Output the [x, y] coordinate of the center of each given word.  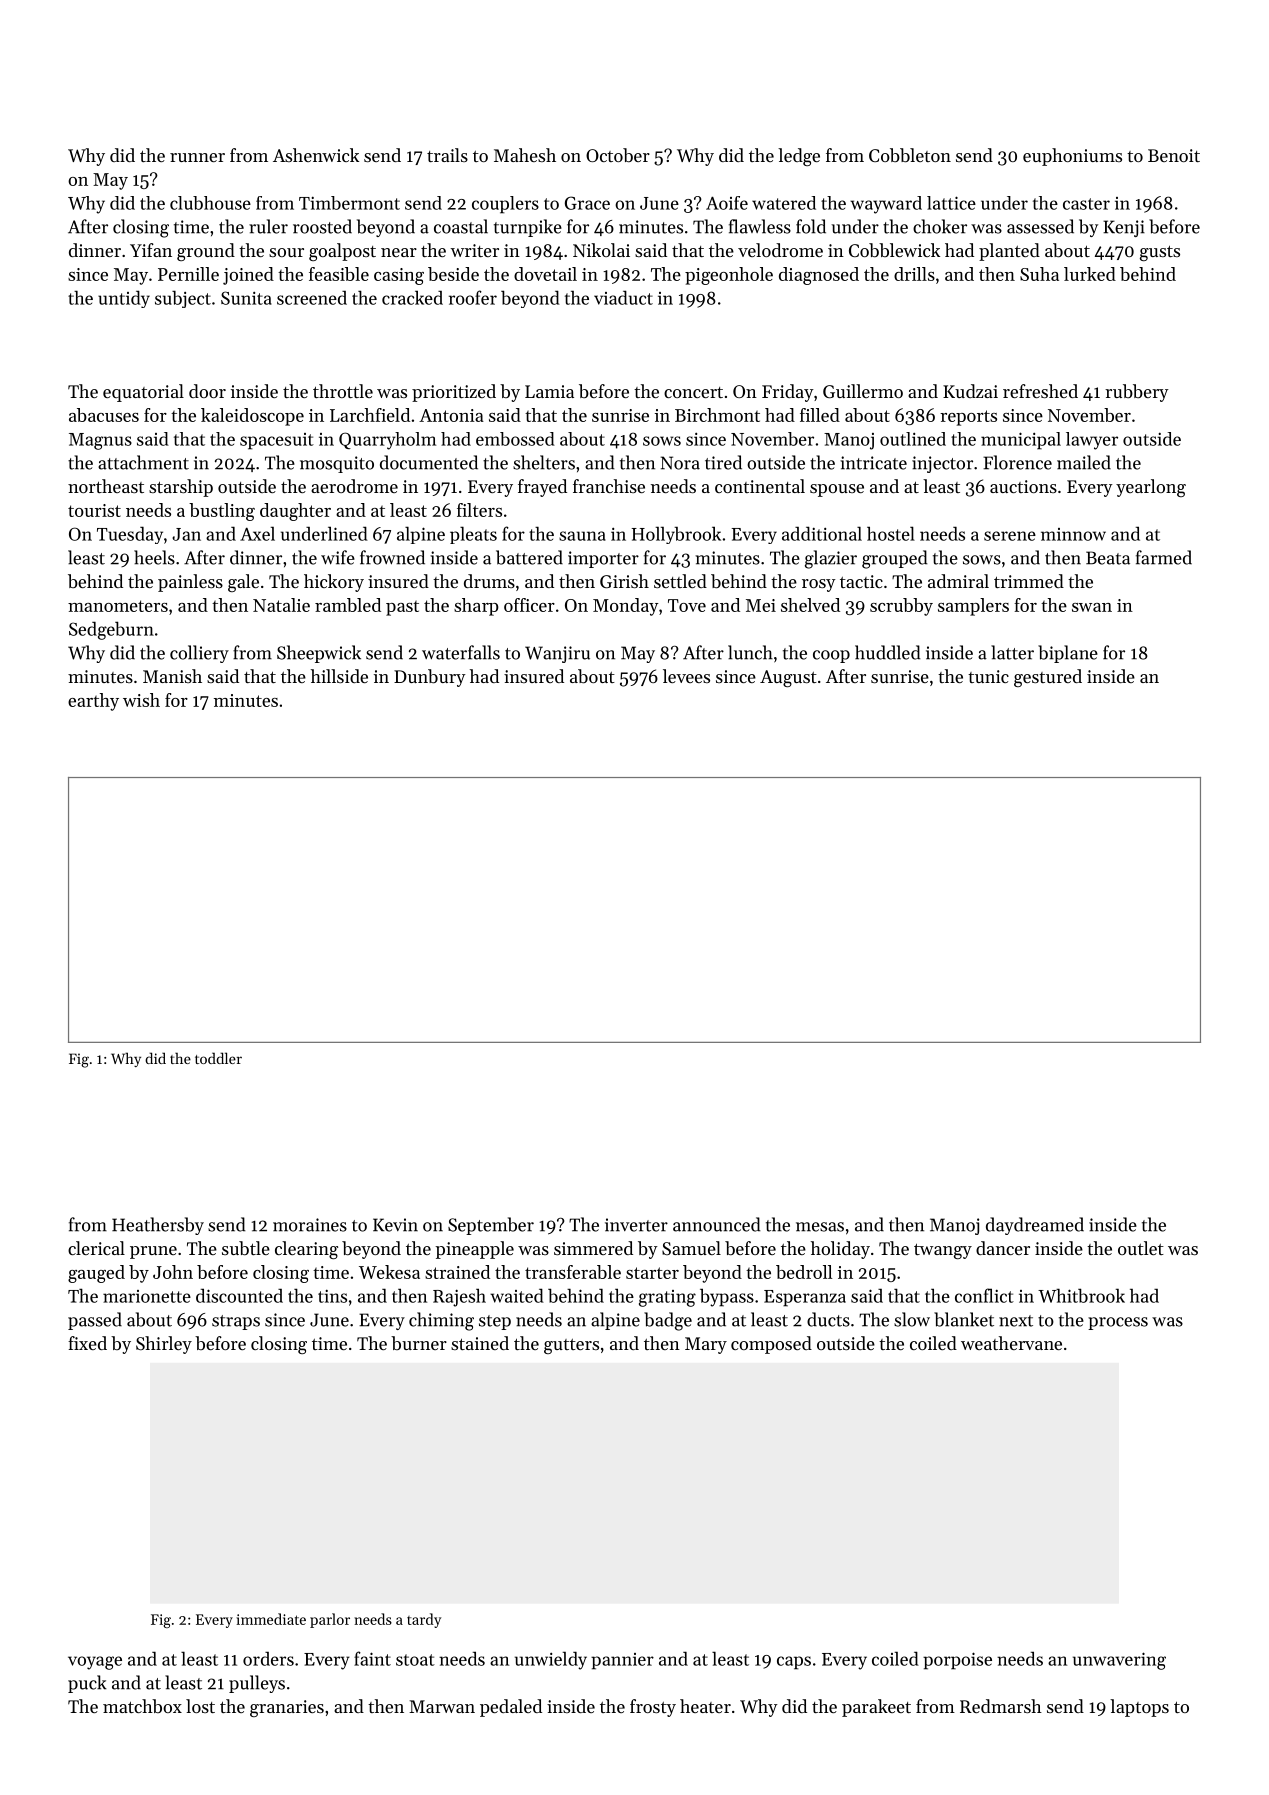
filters [479, 510]
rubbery [1137, 393]
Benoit [1174, 155]
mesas [820, 1227]
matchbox [142, 1706]
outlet [1141, 1248]
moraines [310, 1225]
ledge [799, 157]
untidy [124, 299]
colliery [199, 654]
